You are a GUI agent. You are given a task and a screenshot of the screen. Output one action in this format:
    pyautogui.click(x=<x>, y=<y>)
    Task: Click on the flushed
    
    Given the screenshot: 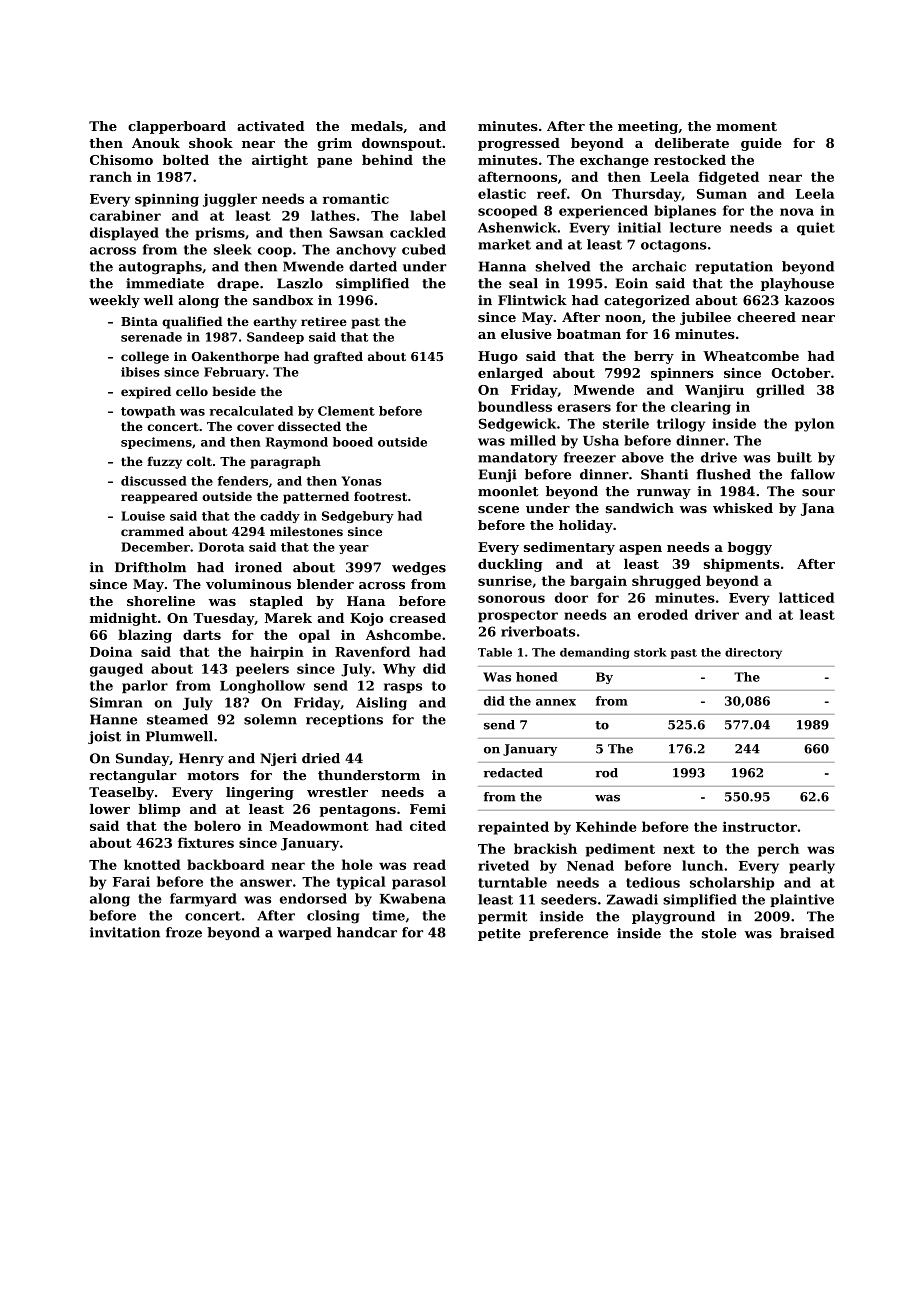 What is the action you would take?
    pyautogui.click(x=724, y=474)
